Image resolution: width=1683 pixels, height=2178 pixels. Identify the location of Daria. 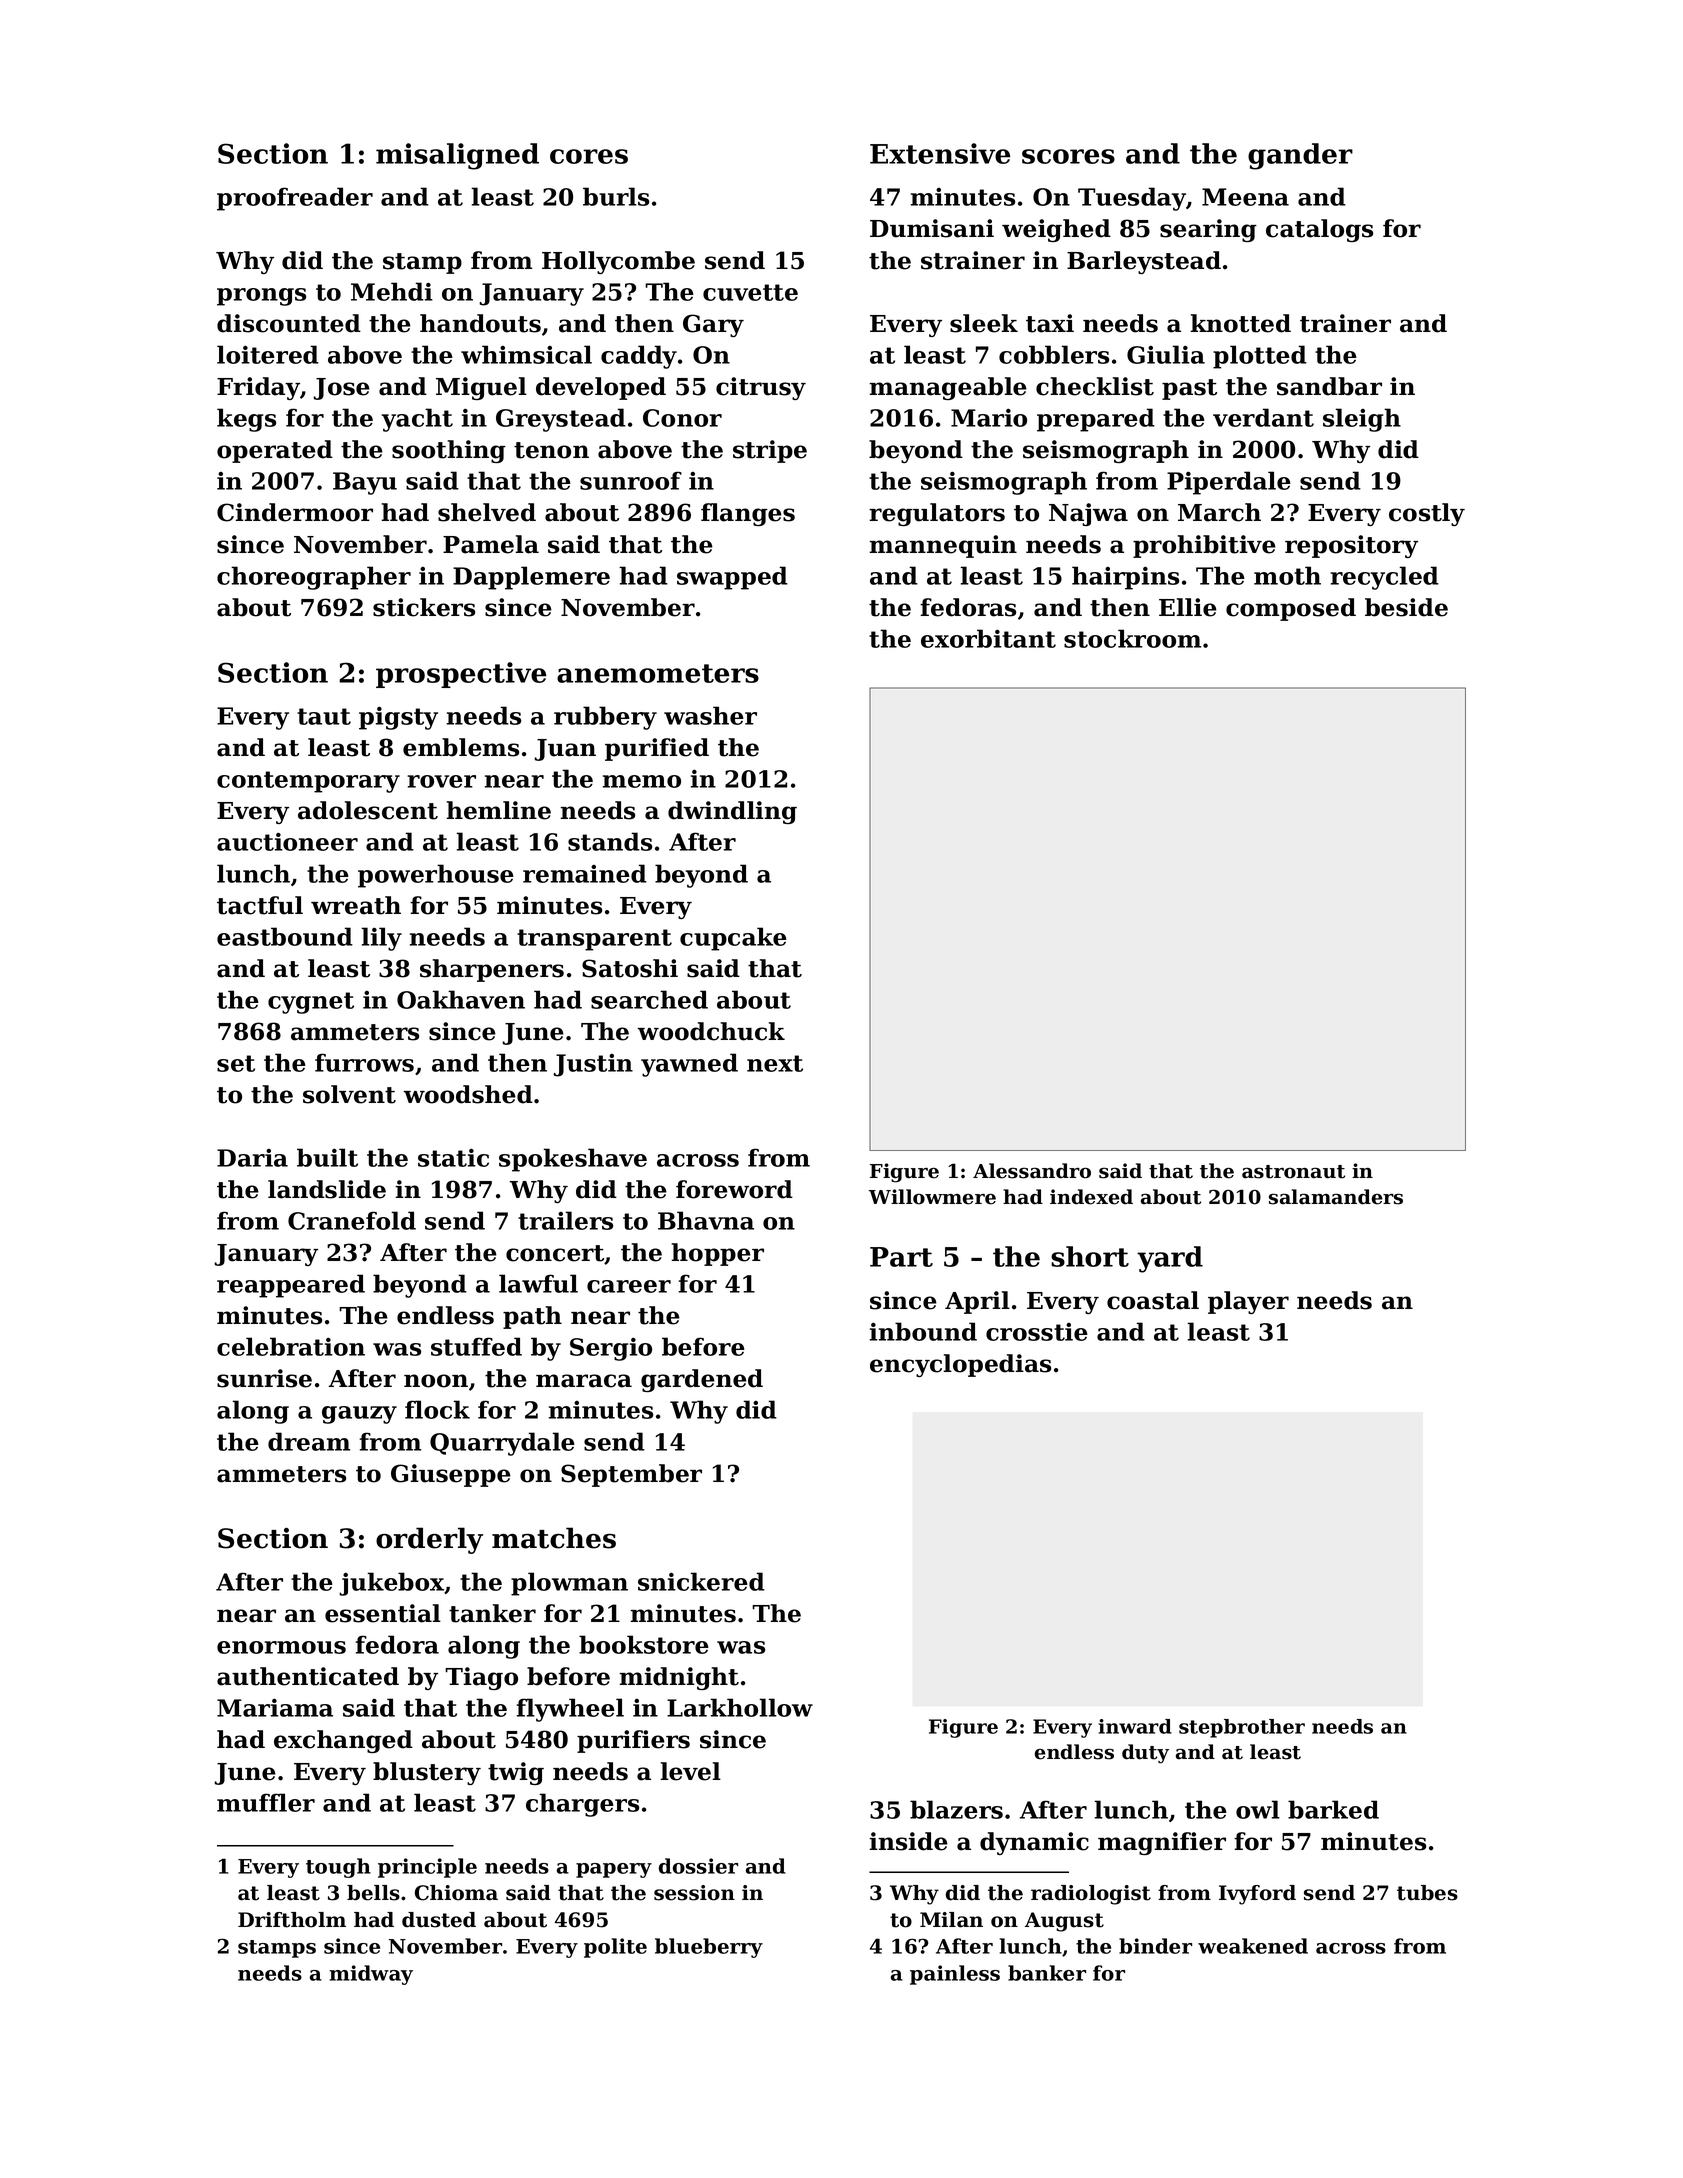
(252, 1158).
